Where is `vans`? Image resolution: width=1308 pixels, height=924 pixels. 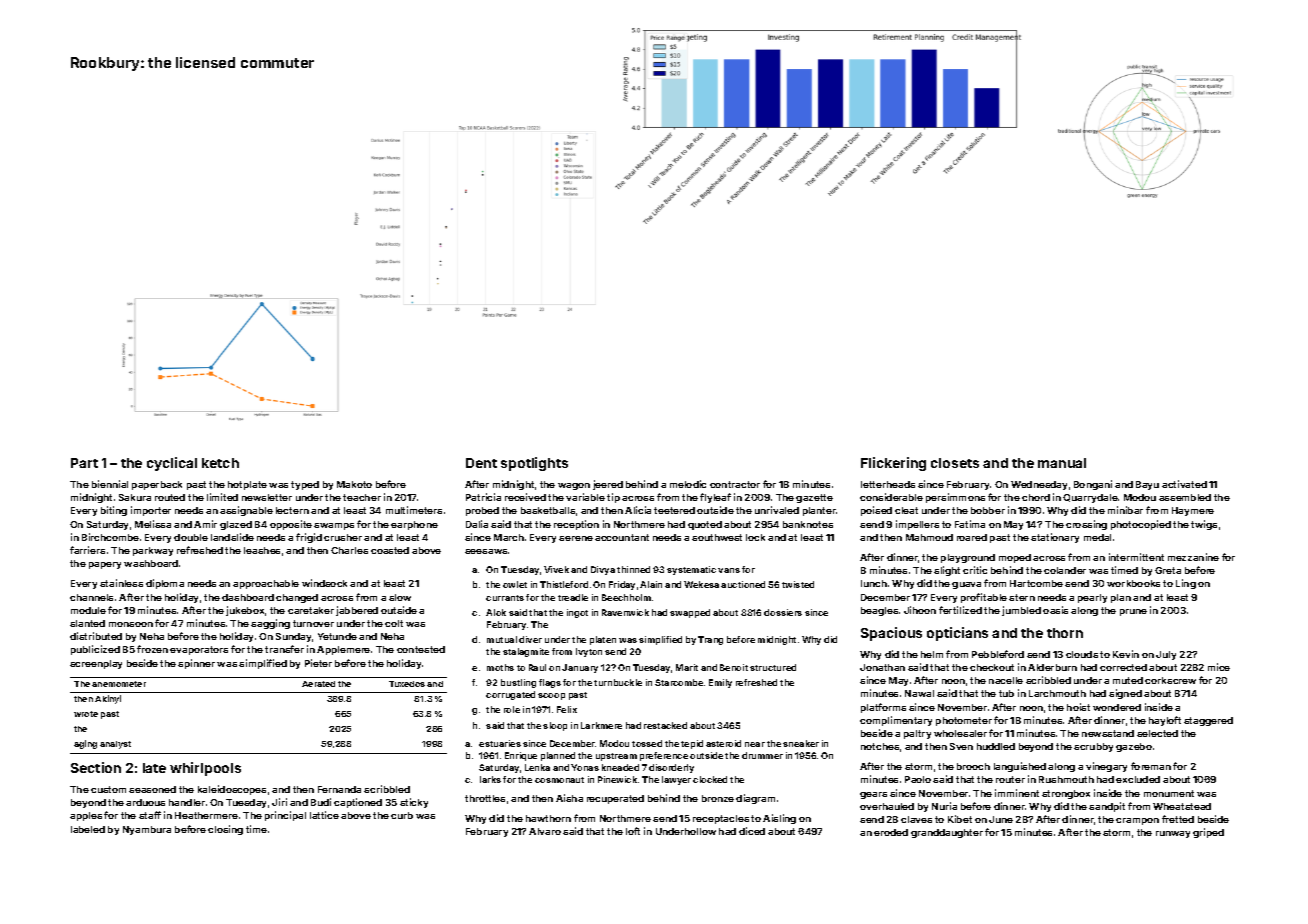
vans is located at coordinates (729, 570).
